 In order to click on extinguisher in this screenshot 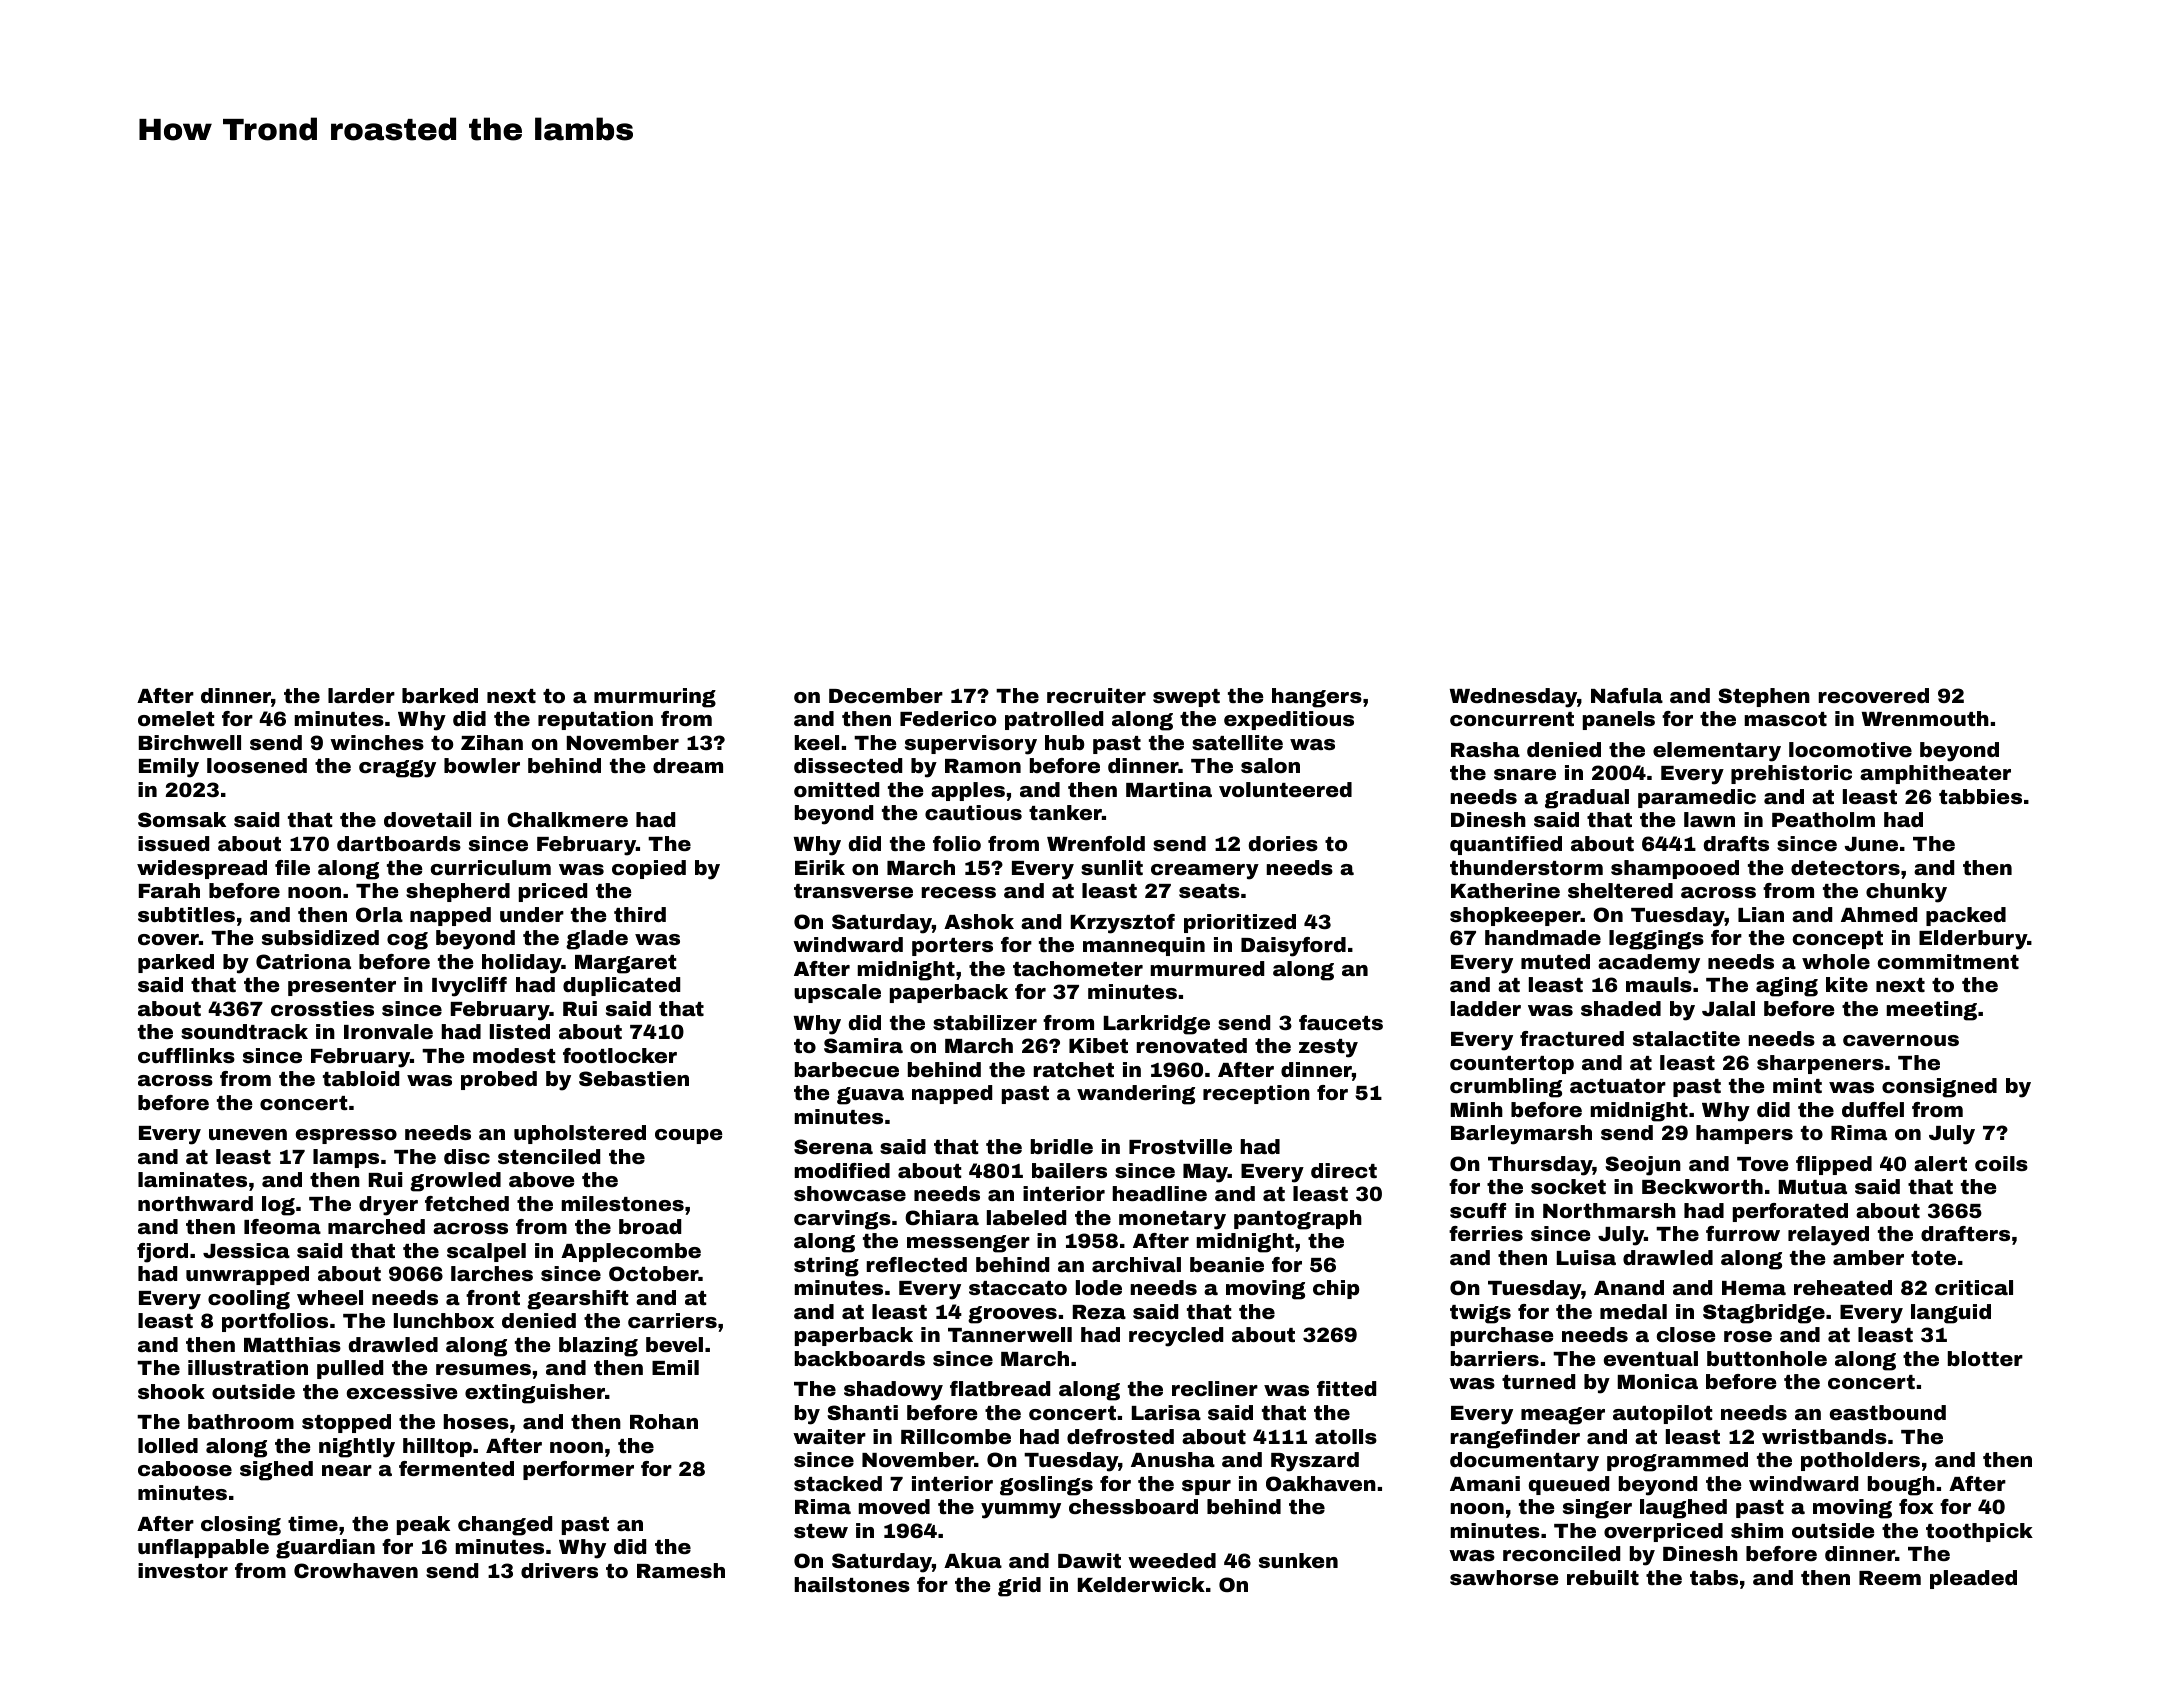, I will do `click(535, 1394)`.
